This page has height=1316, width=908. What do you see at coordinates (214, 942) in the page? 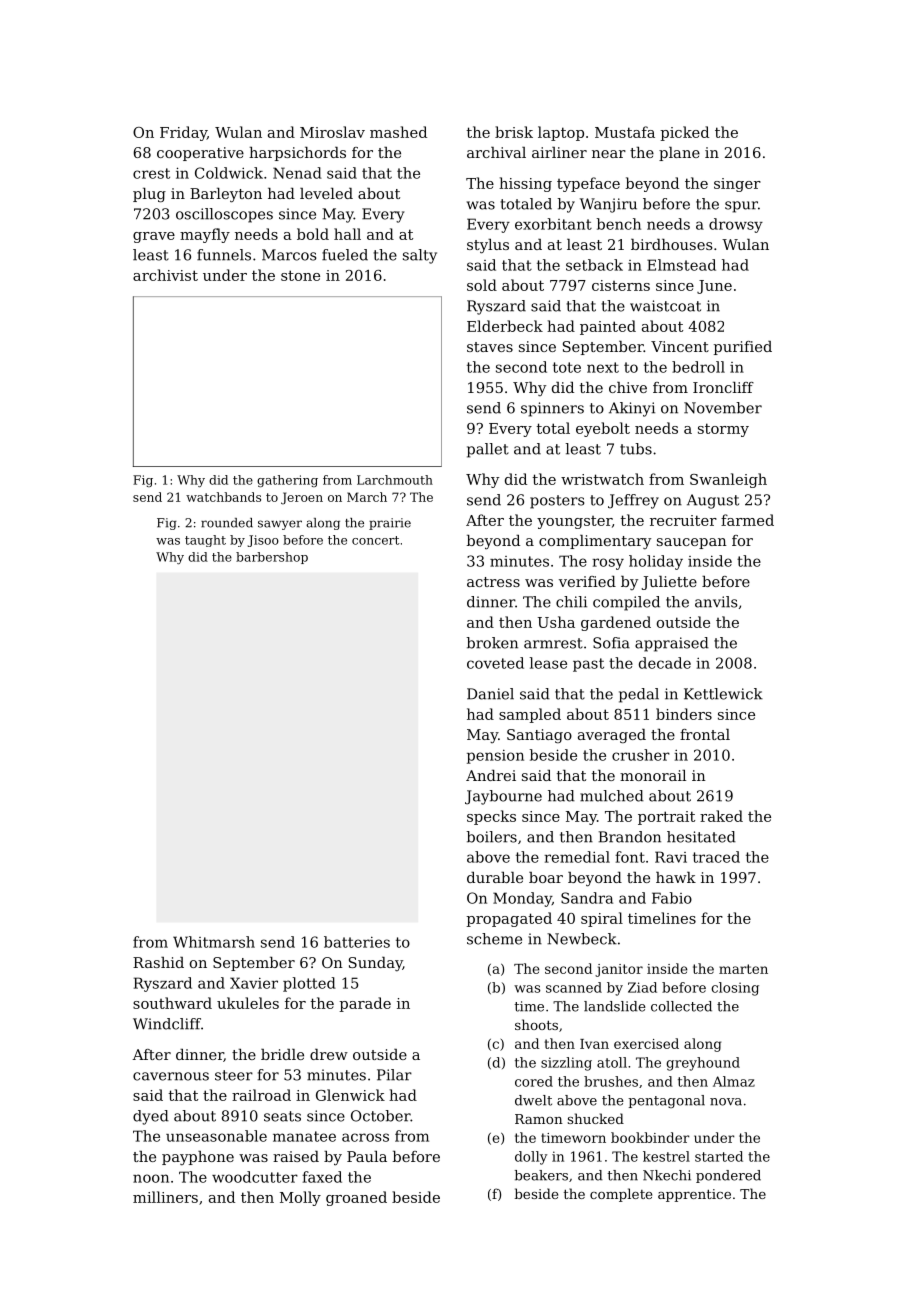
I see `Whitmarsh` at bounding box center [214, 942].
